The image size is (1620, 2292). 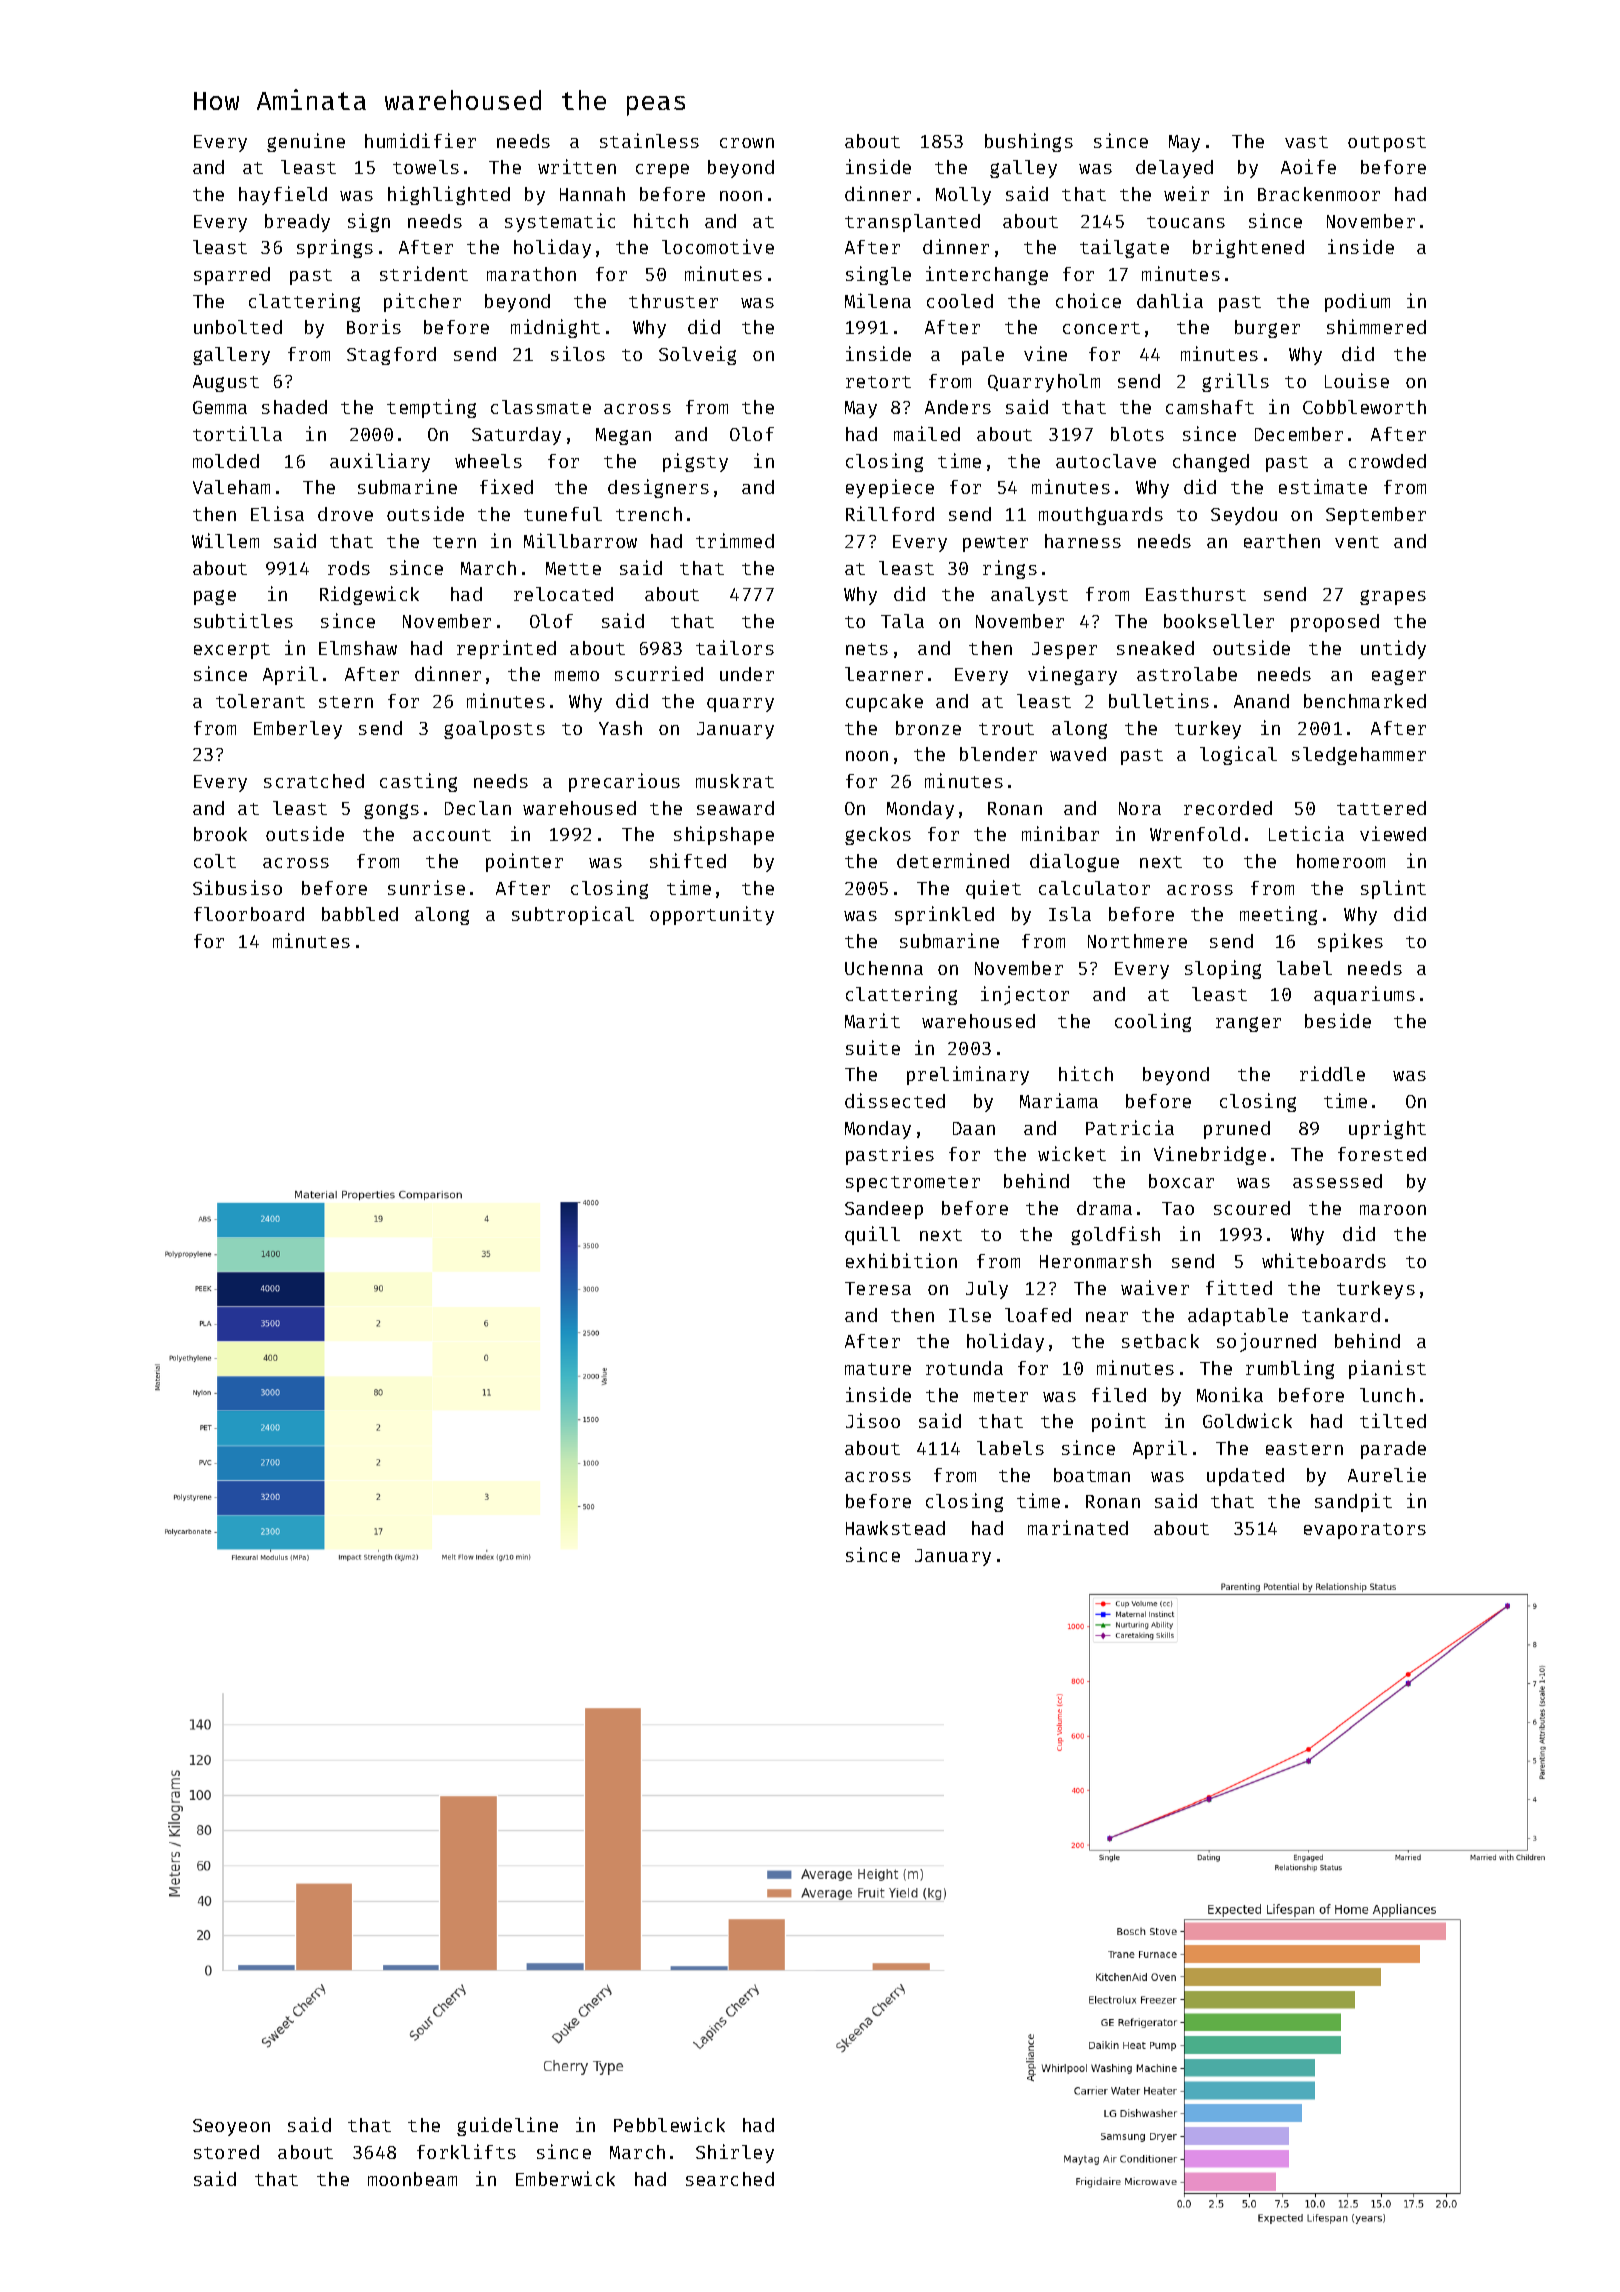 I want to click on vast, so click(x=1306, y=142).
